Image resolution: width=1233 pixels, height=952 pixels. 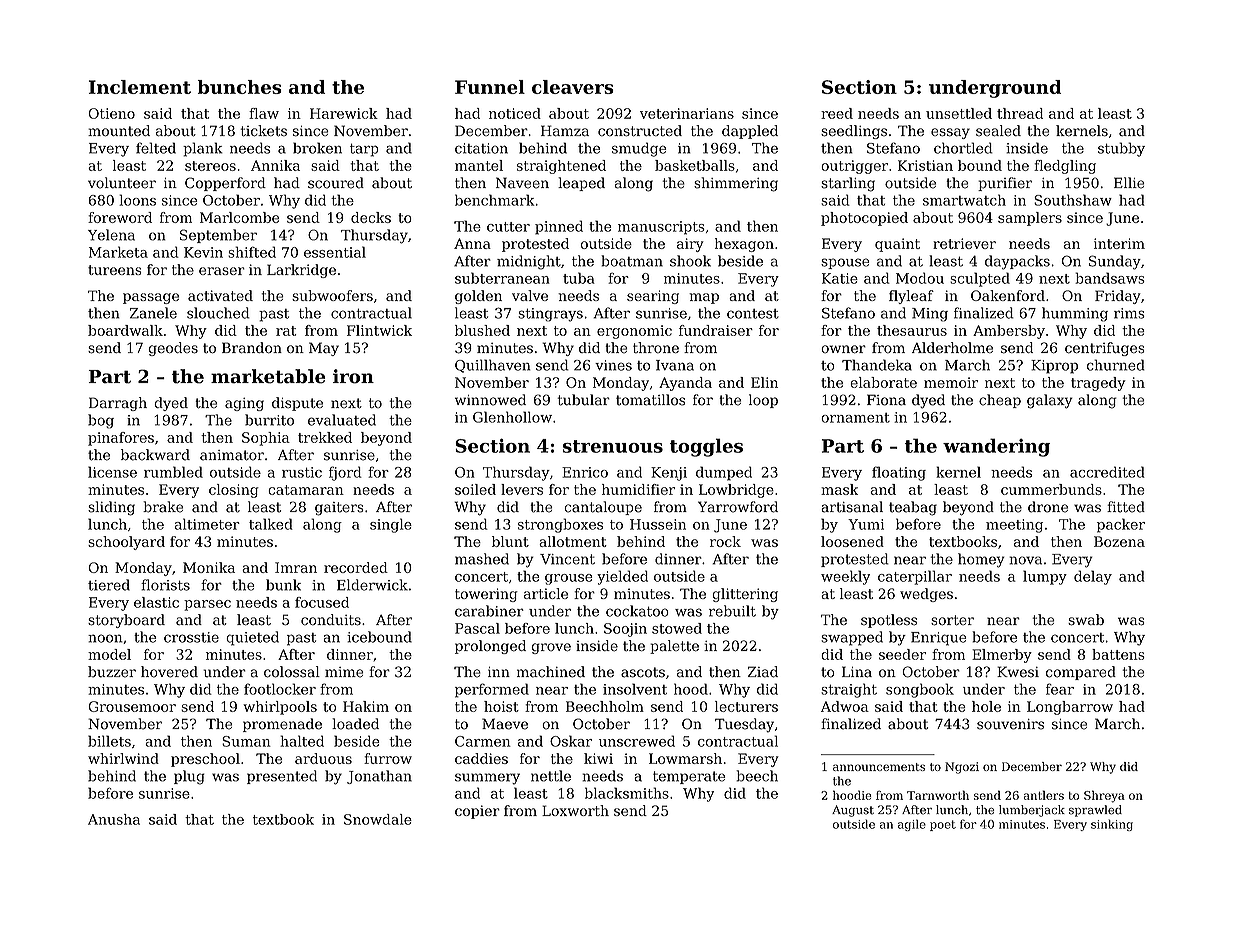 I want to click on thread, so click(x=1020, y=113).
